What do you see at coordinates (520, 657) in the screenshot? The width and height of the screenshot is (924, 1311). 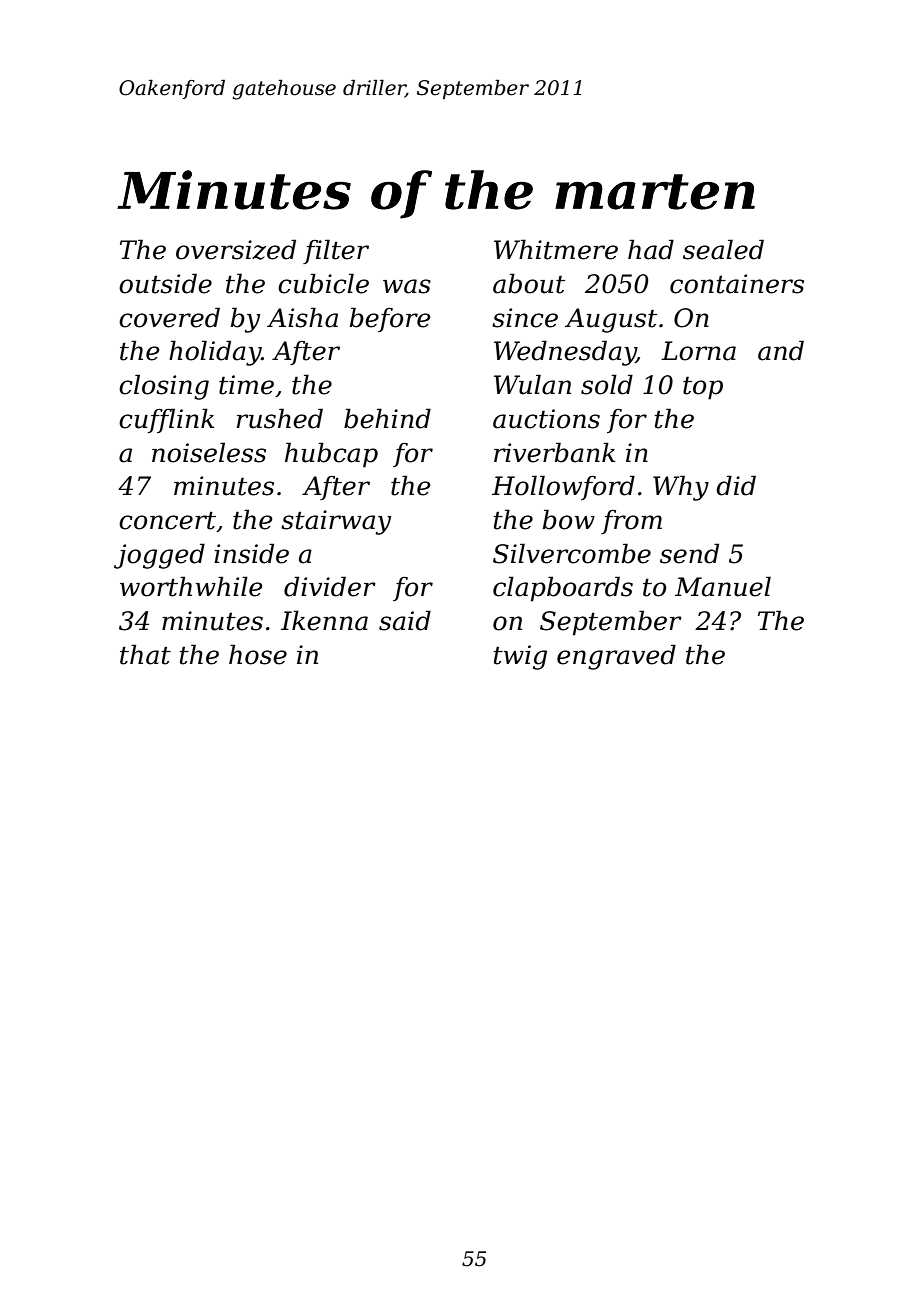 I see `twig` at bounding box center [520, 657].
